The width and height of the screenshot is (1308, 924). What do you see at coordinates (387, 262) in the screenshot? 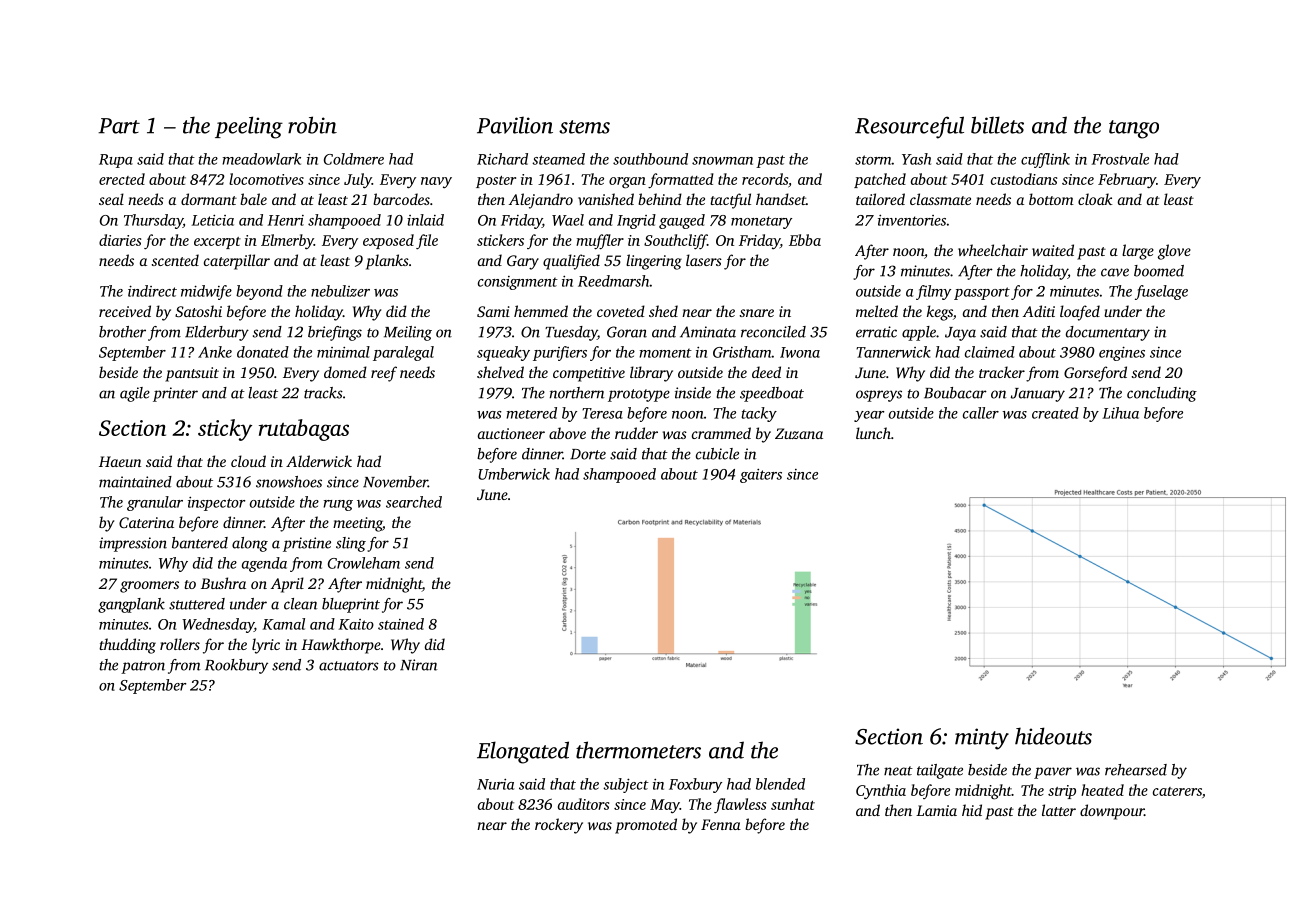
I see `planks` at bounding box center [387, 262].
